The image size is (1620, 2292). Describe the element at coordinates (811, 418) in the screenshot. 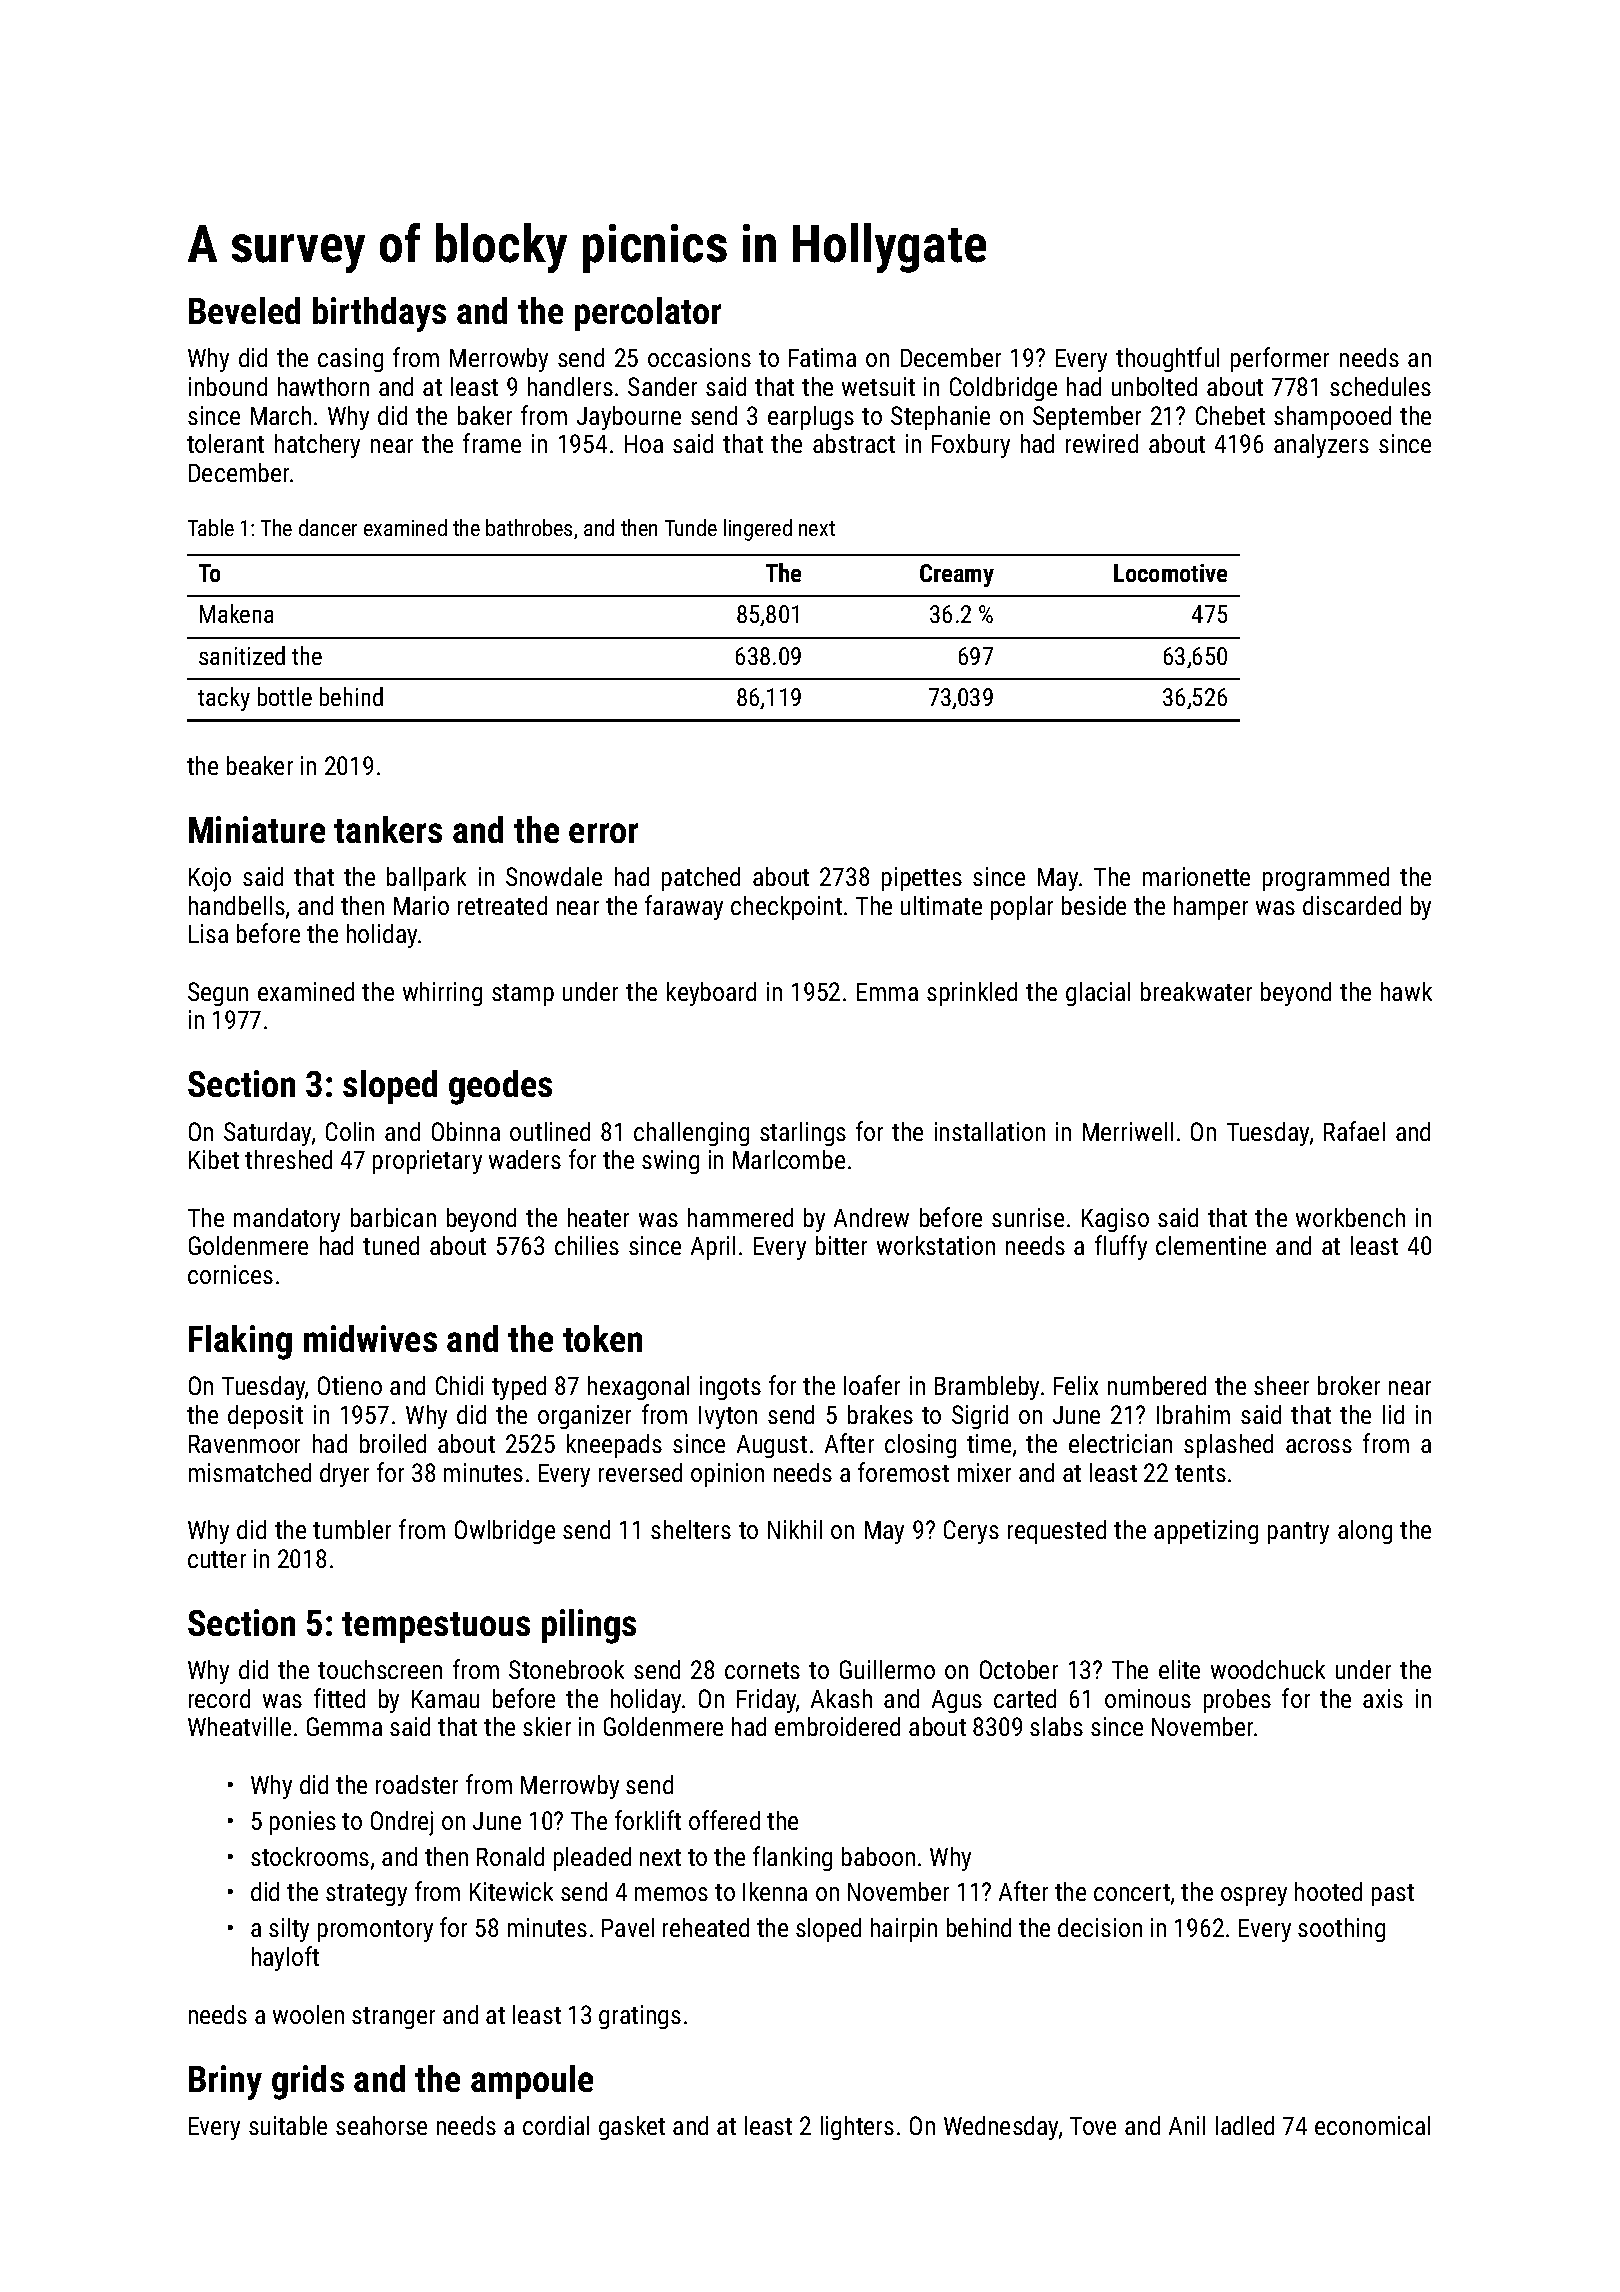

I see `earplugs` at that location.
